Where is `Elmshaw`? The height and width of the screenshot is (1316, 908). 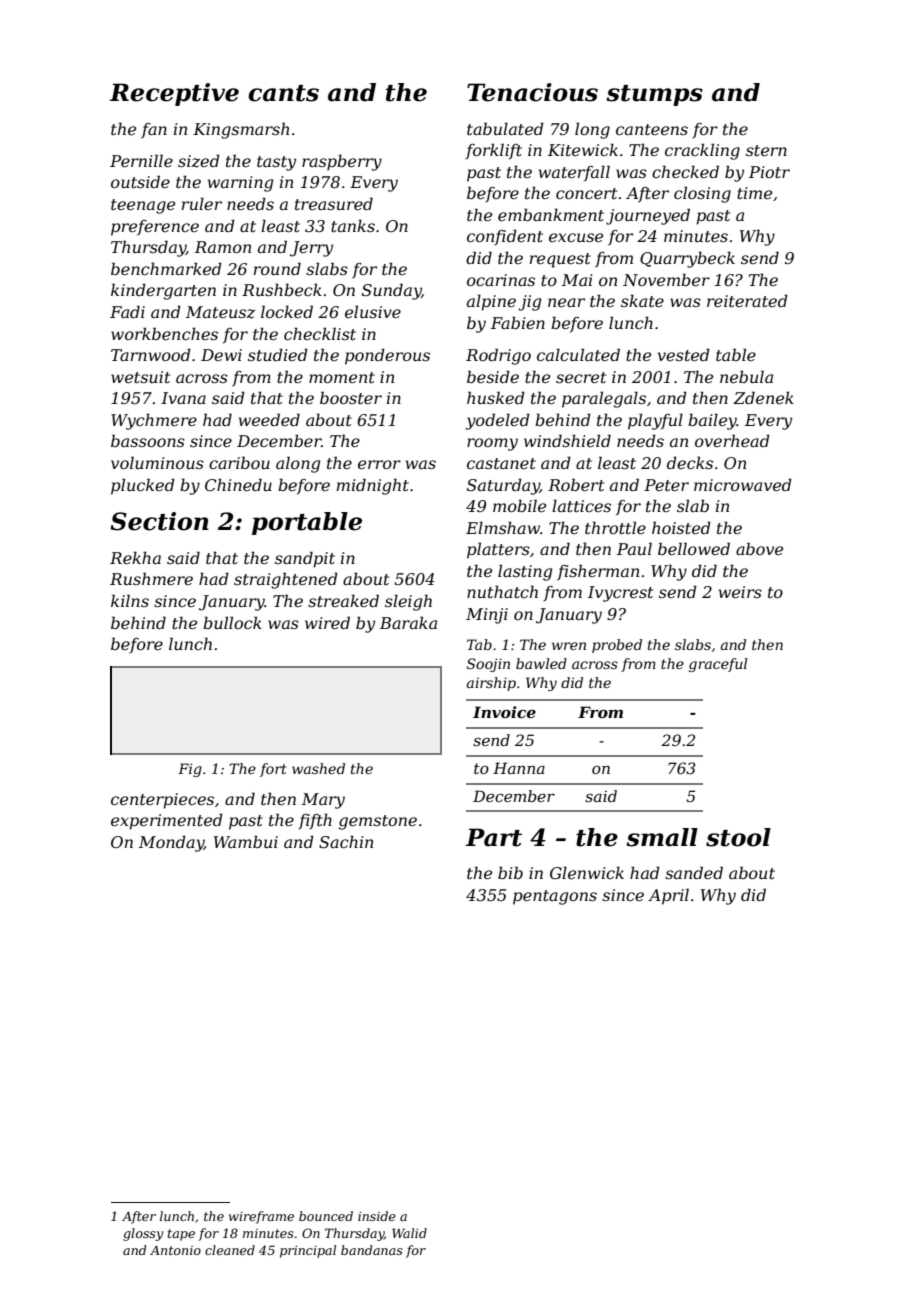
Elmshaw is located at coordinates (503, 527).
